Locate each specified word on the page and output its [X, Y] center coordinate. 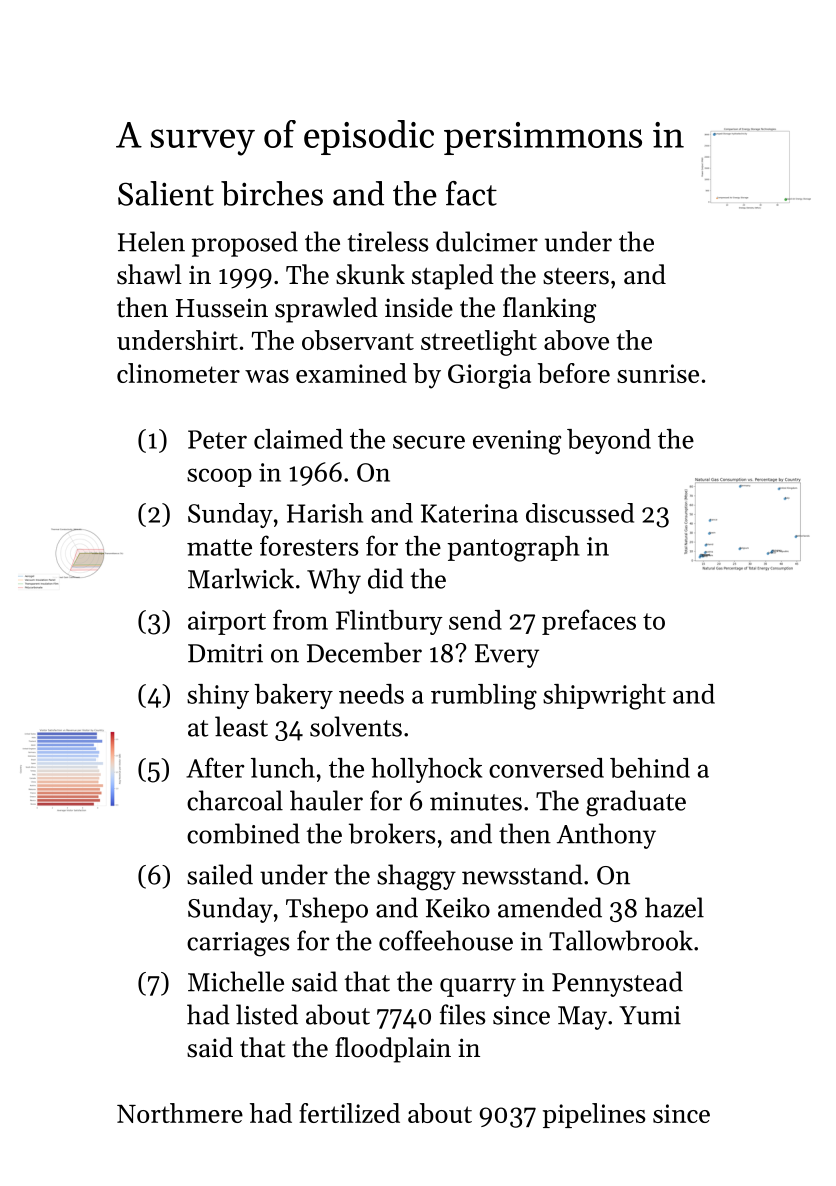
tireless [388, 241]
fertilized [349, 1113]
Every [507, 656]
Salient [166, 193]
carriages [238, 944]
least [241, 726]
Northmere [180, 1113]
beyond [609, 441]
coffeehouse [446, 940]
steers [576, 276]
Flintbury [389, 622]
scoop [219, 477]
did [386, 578]
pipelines [594, 1115]
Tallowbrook [621, 940]
